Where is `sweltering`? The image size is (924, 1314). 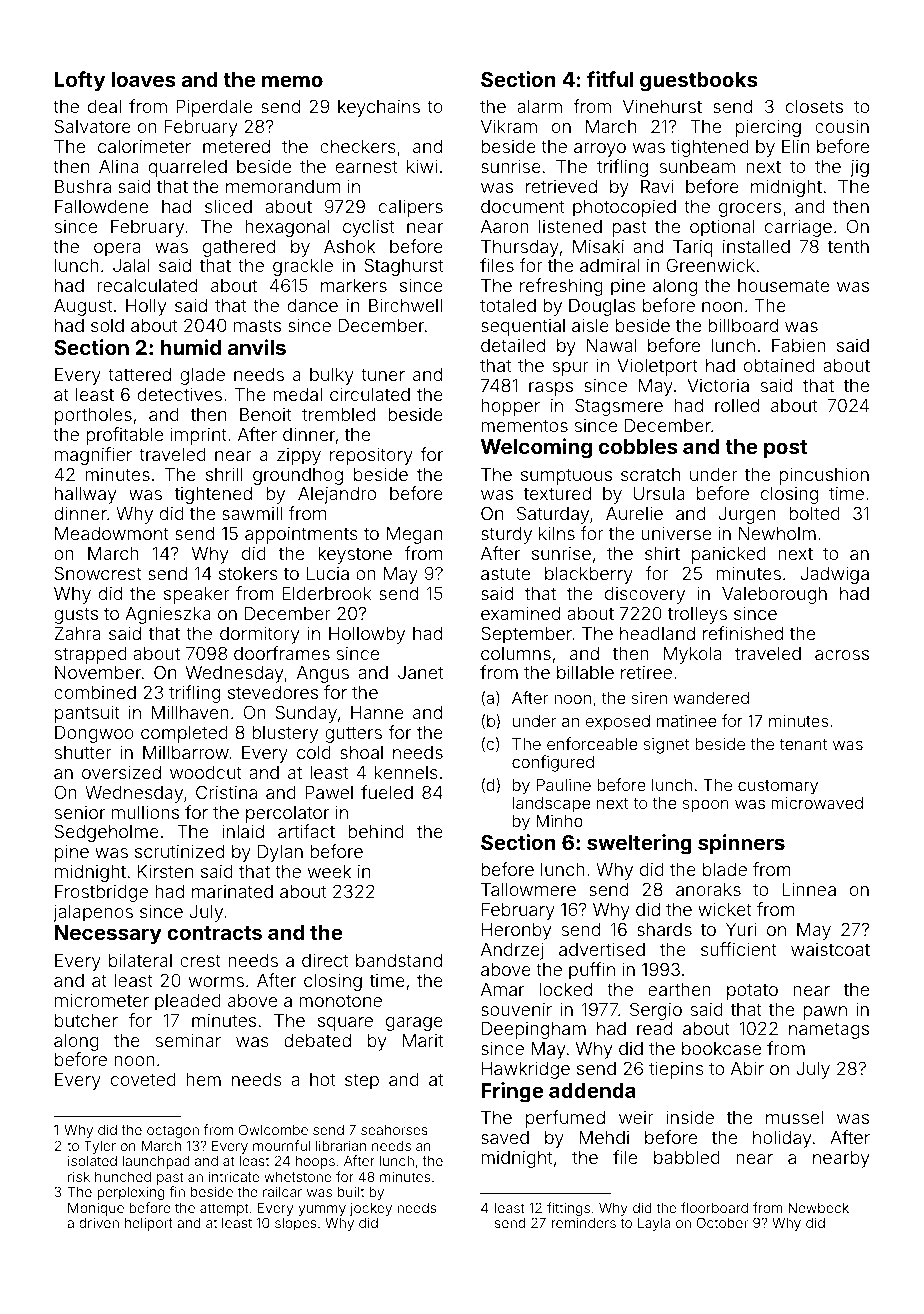
sweltering is located at coordinates (639, 844).
